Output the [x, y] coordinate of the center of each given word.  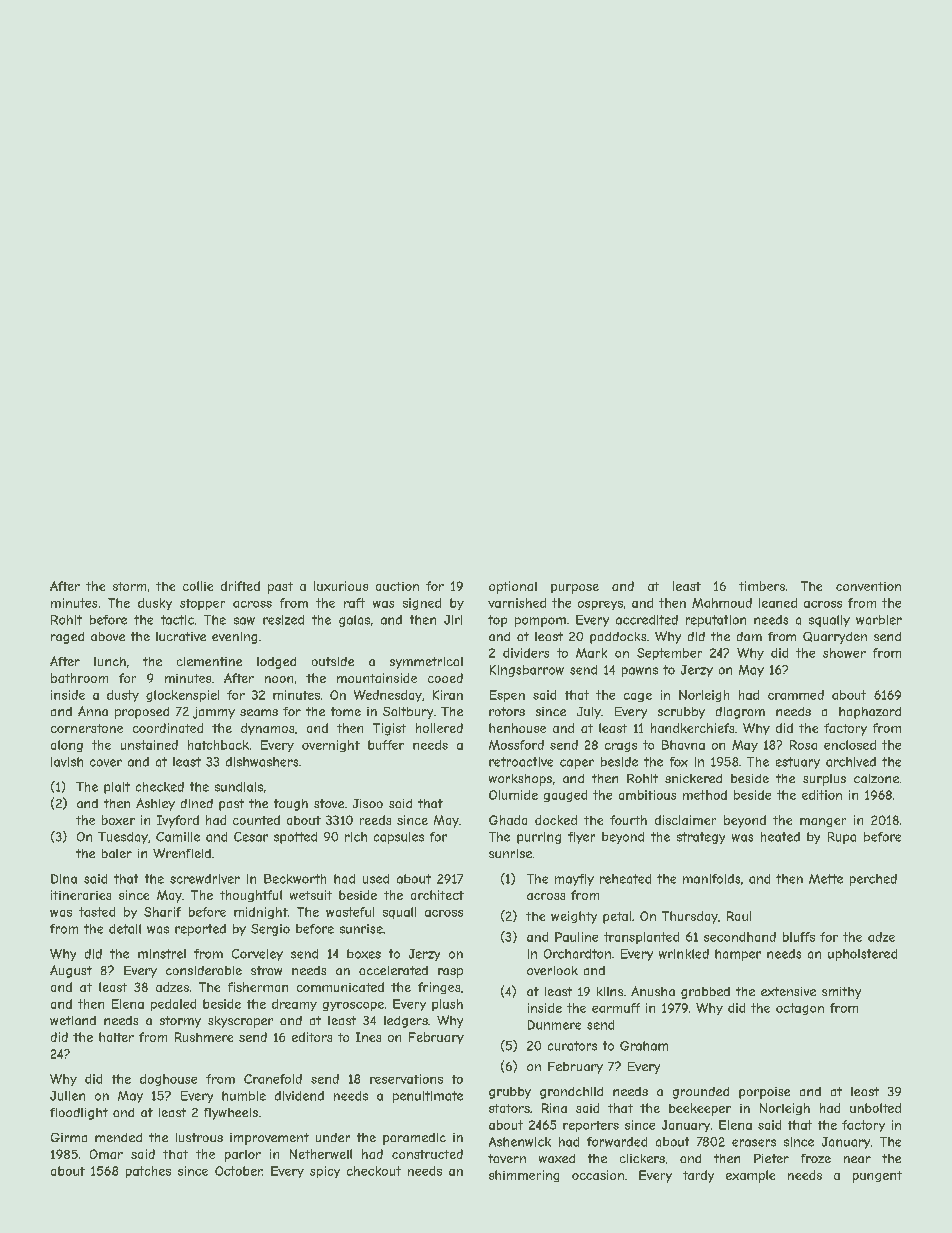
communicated [340, 987]
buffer [386, 745]
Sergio [270, 930]
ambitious [647, 795]
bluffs [799, 937]
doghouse [168, 1080]
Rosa [803, 745]
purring [539, 838]
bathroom [79, 678]
